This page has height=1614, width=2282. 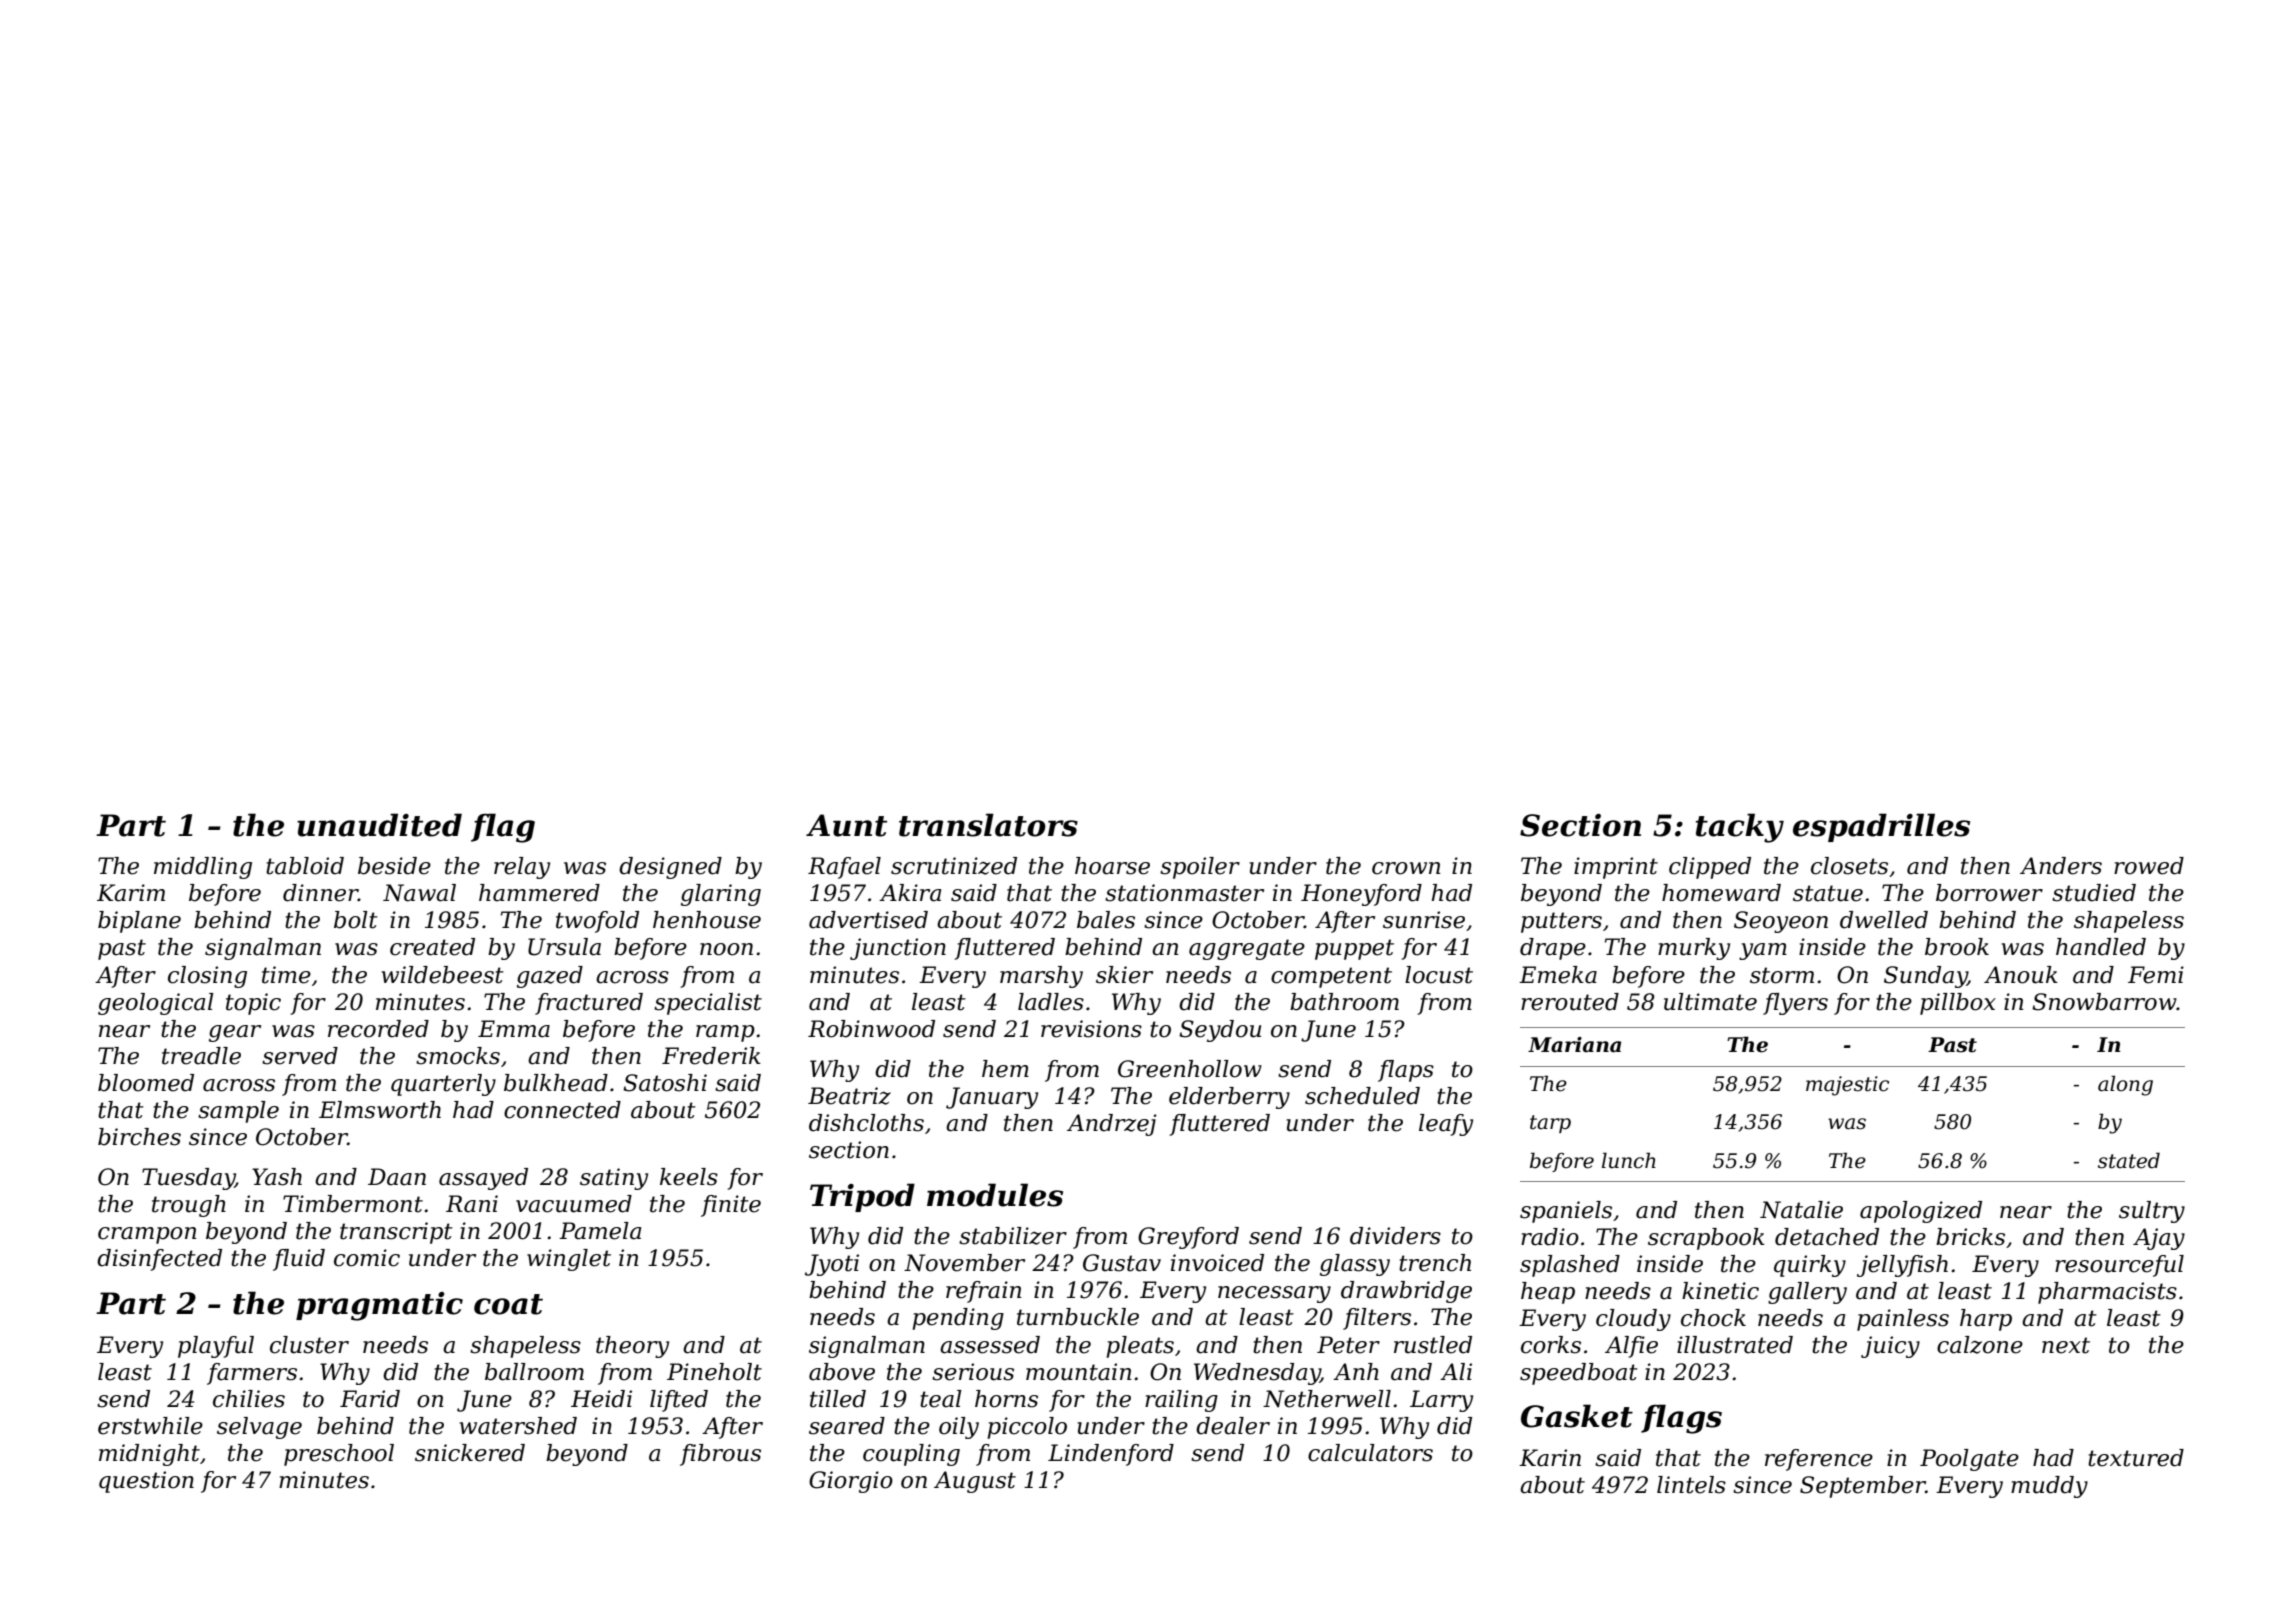 What do you see at coordinates (1356, 1371) in the page?
I see `Anh` at bounding box center [1356, 1371].
